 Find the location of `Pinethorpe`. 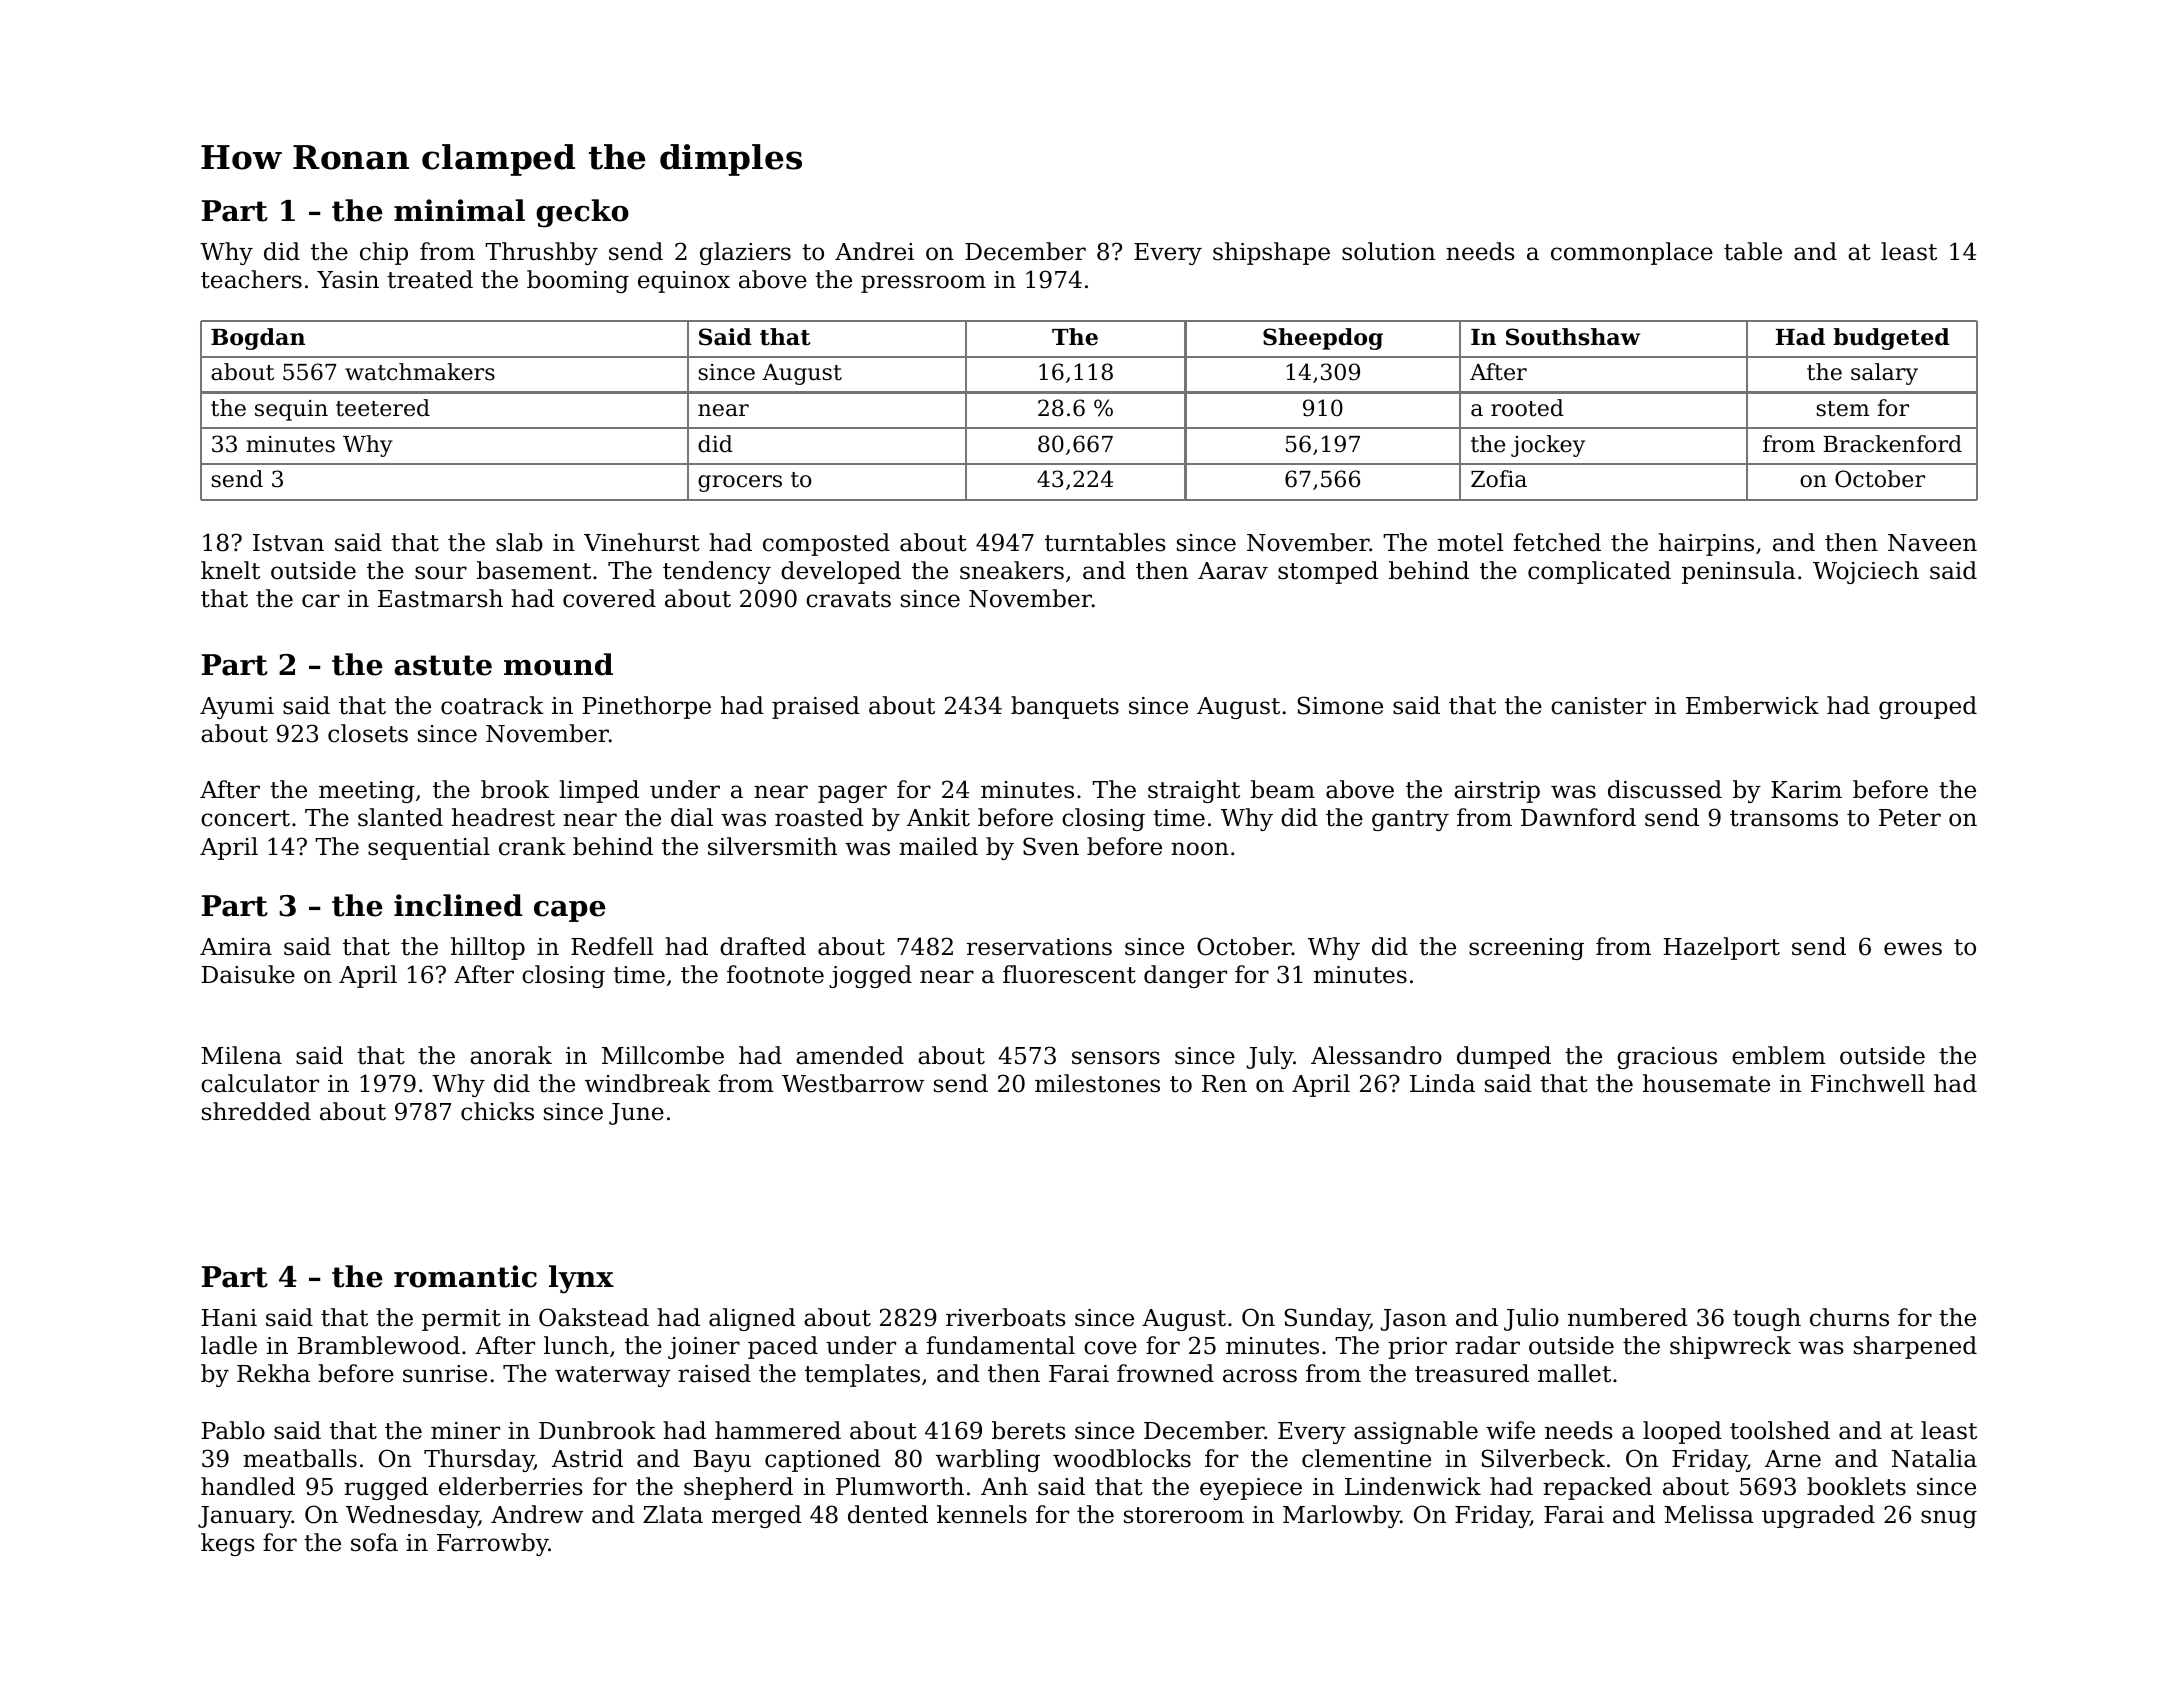

Pinethorpe is located at coordinates (647, 707).
